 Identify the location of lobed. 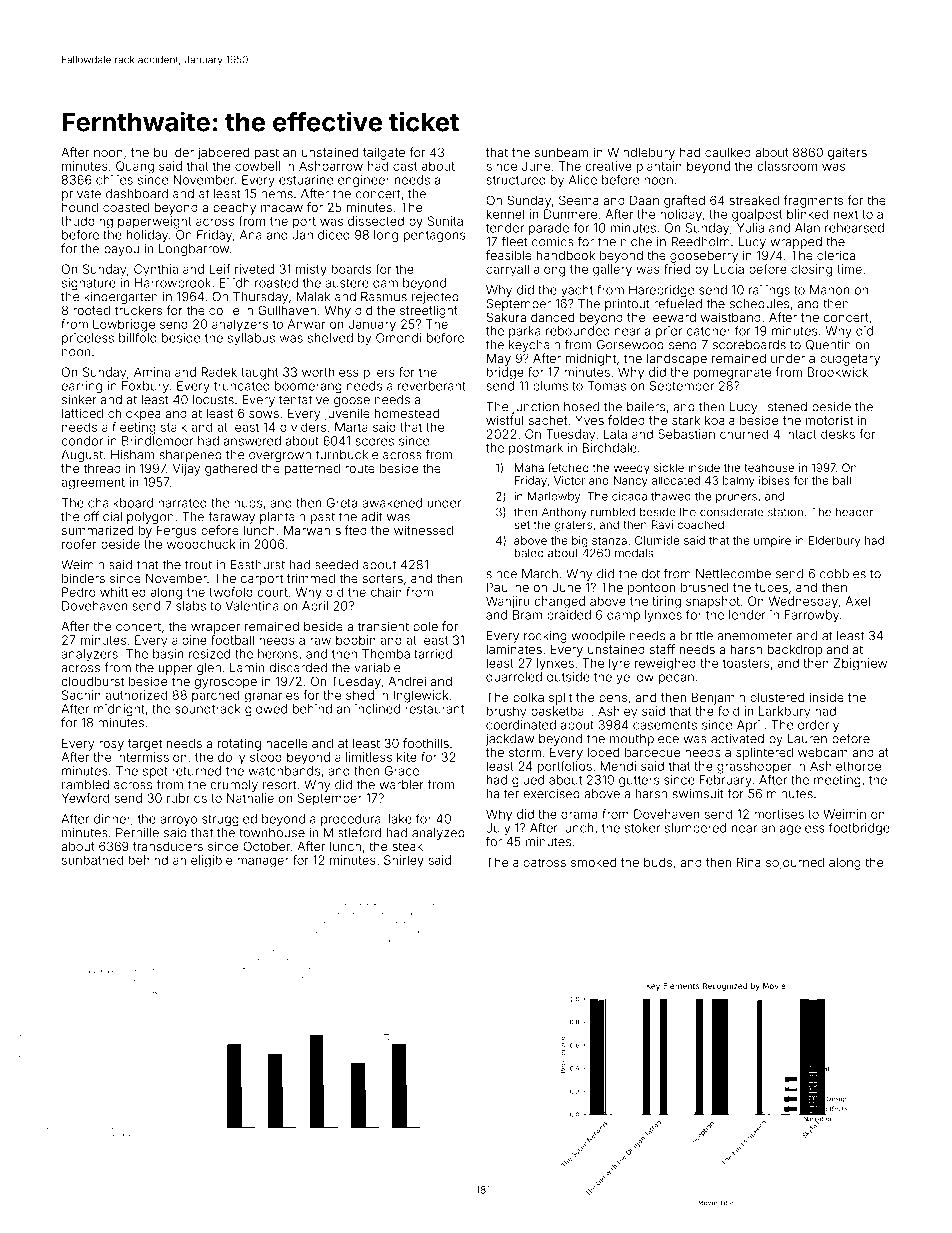
(603, 752).
